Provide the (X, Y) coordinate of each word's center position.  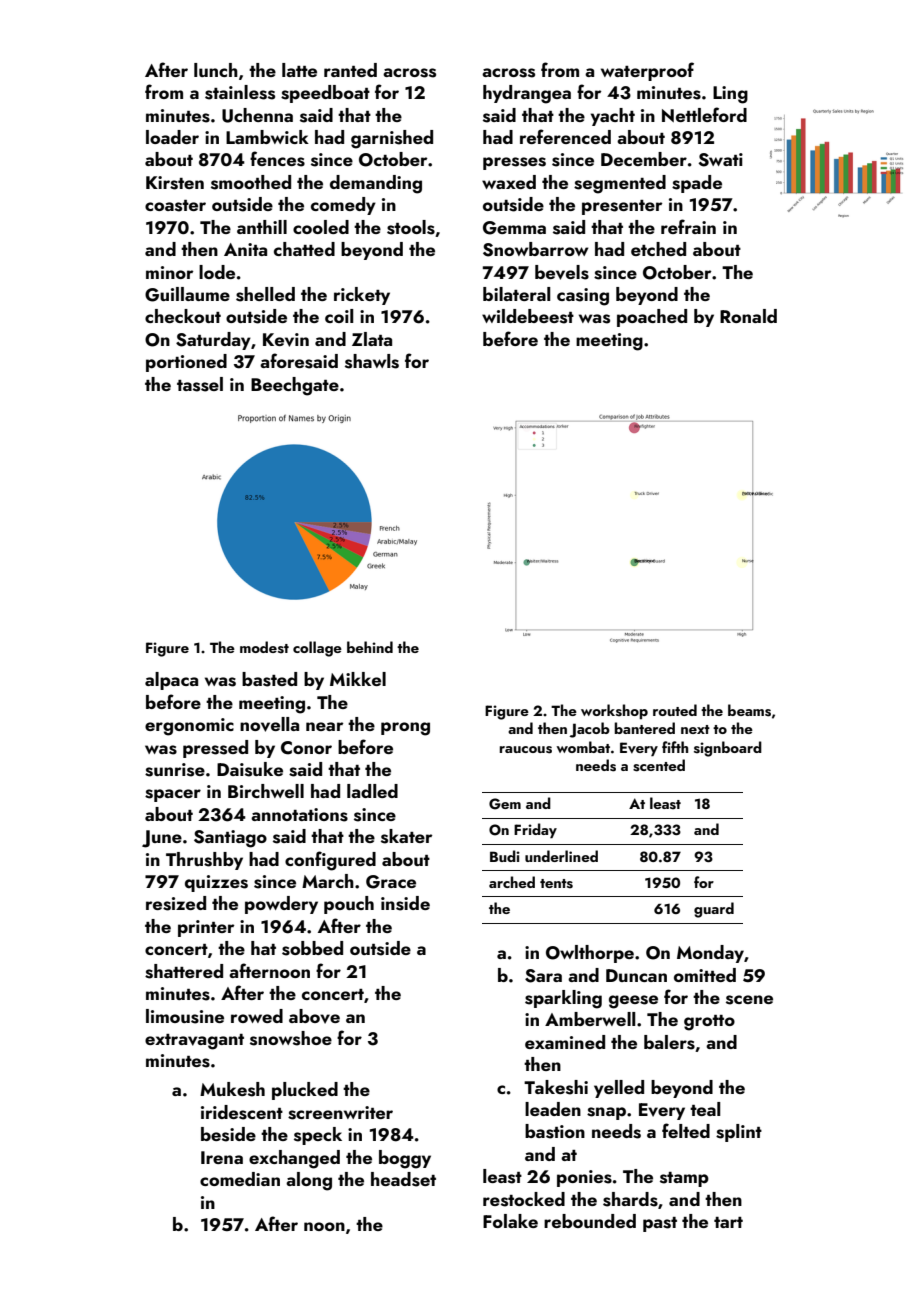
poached (652, 318)
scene (749, 1000)
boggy (405, 1159)
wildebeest (528, 316)
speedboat (325, 94)
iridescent (242, 1112)
